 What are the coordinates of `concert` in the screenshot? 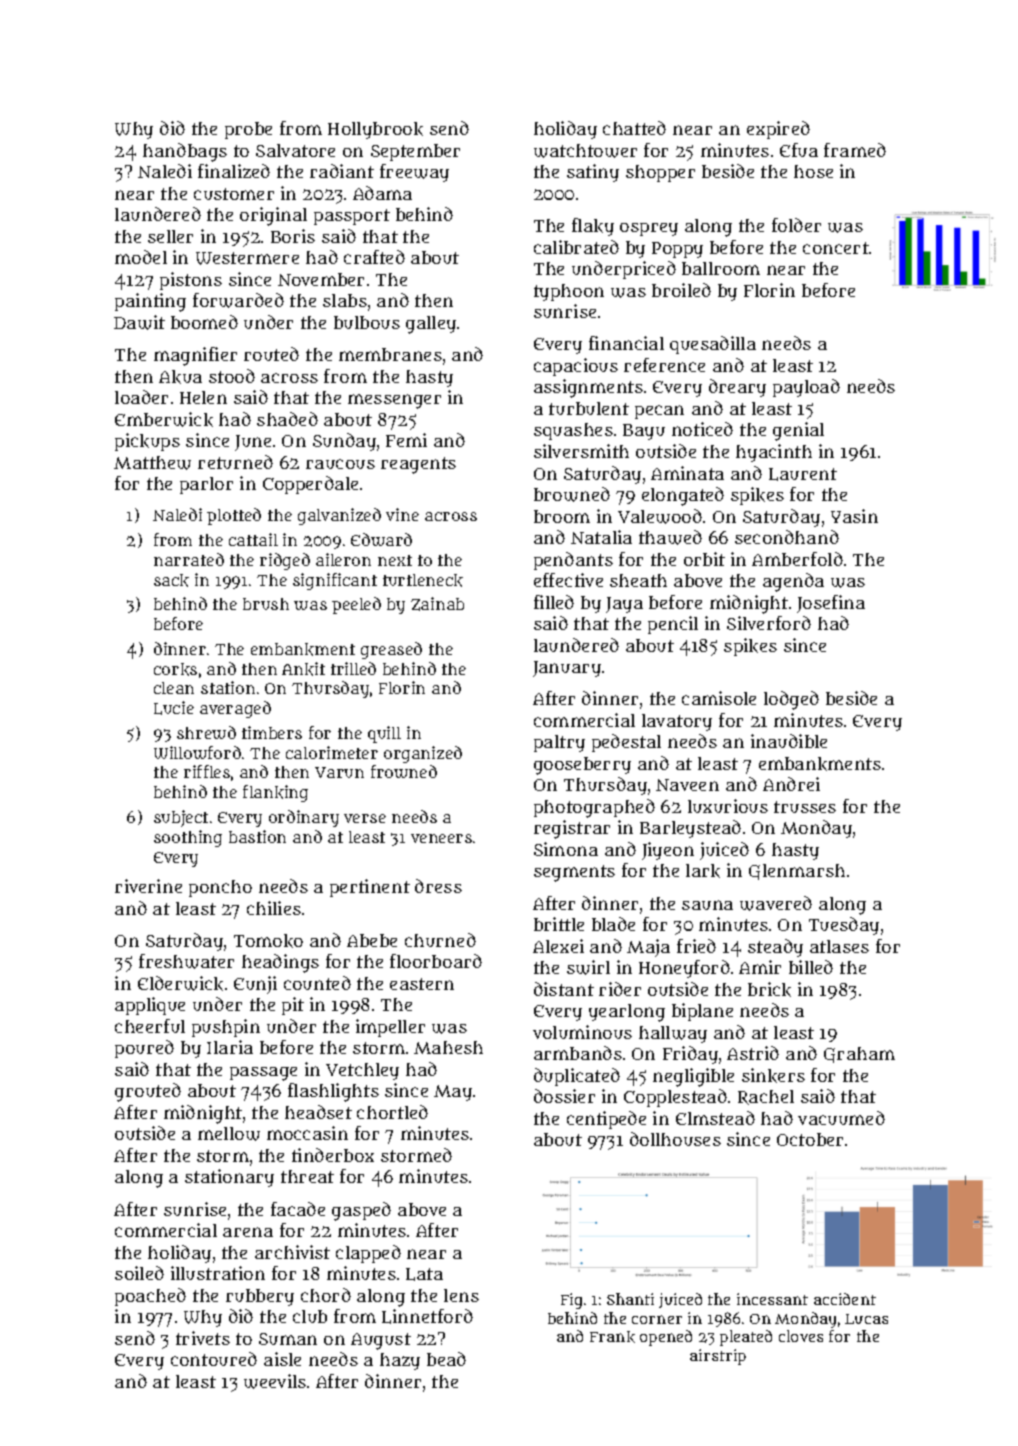 It's located at (836, 248).
